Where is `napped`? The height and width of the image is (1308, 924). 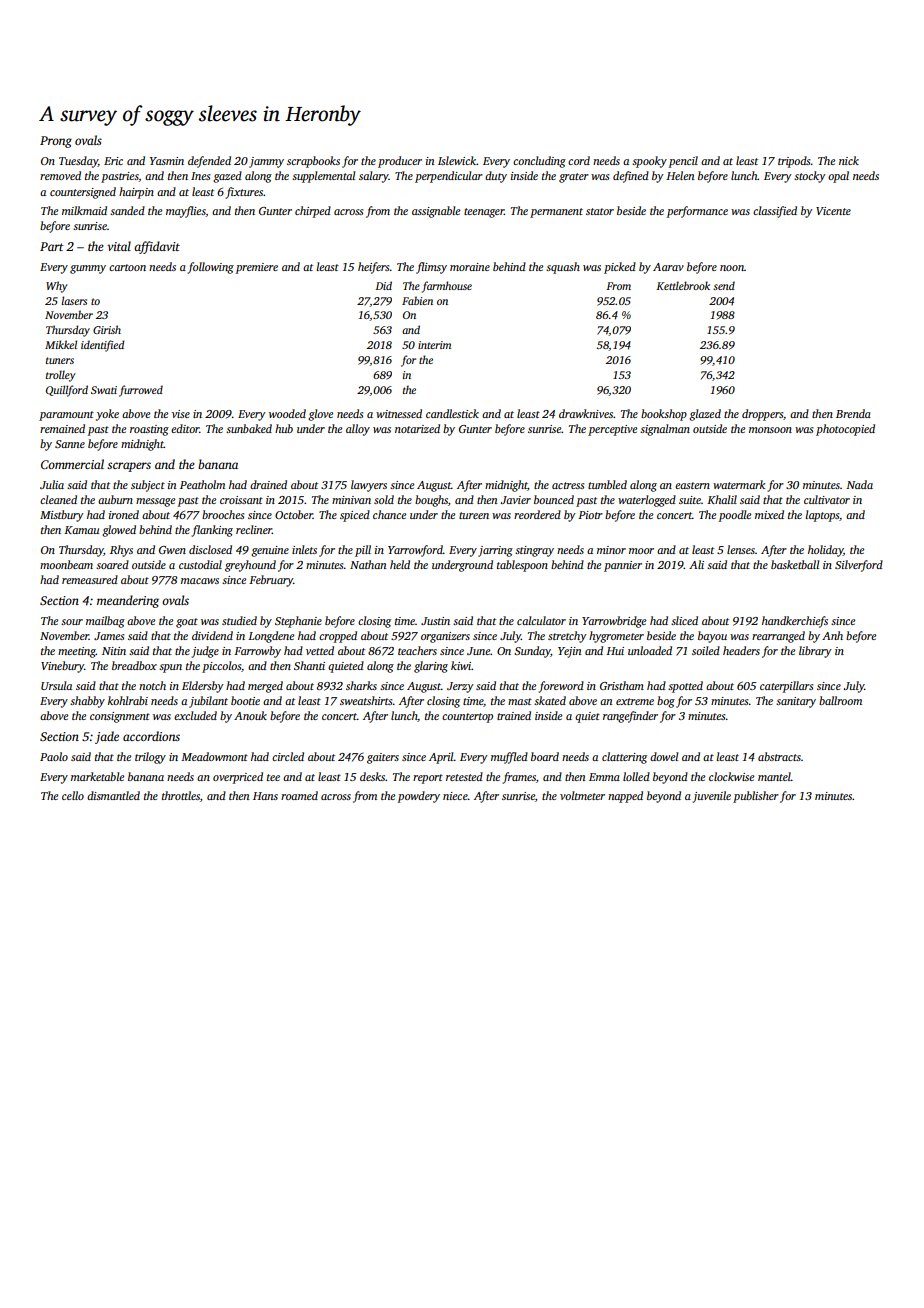 napped is located at coordinates (625, 797).
